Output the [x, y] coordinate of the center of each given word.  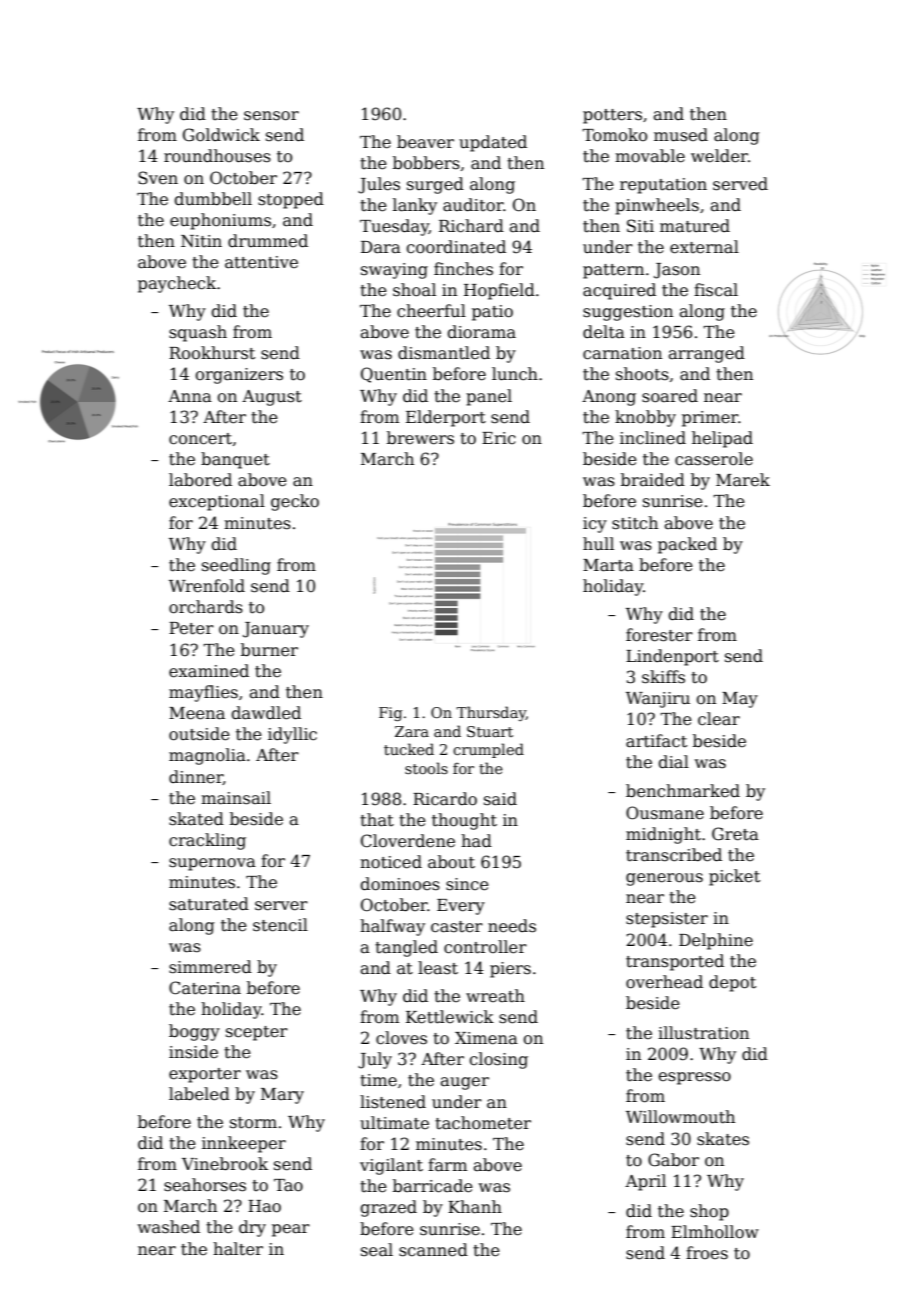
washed [169, 1227]
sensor [271, 116]
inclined [653, 438]
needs [512, 926]
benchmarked [683, 791]
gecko [295, 502]
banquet [235, 460]
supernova [212, 864]
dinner [196, 777]
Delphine [716, 941]
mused [681, 135]
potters [612, 116]
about [451, 862]
